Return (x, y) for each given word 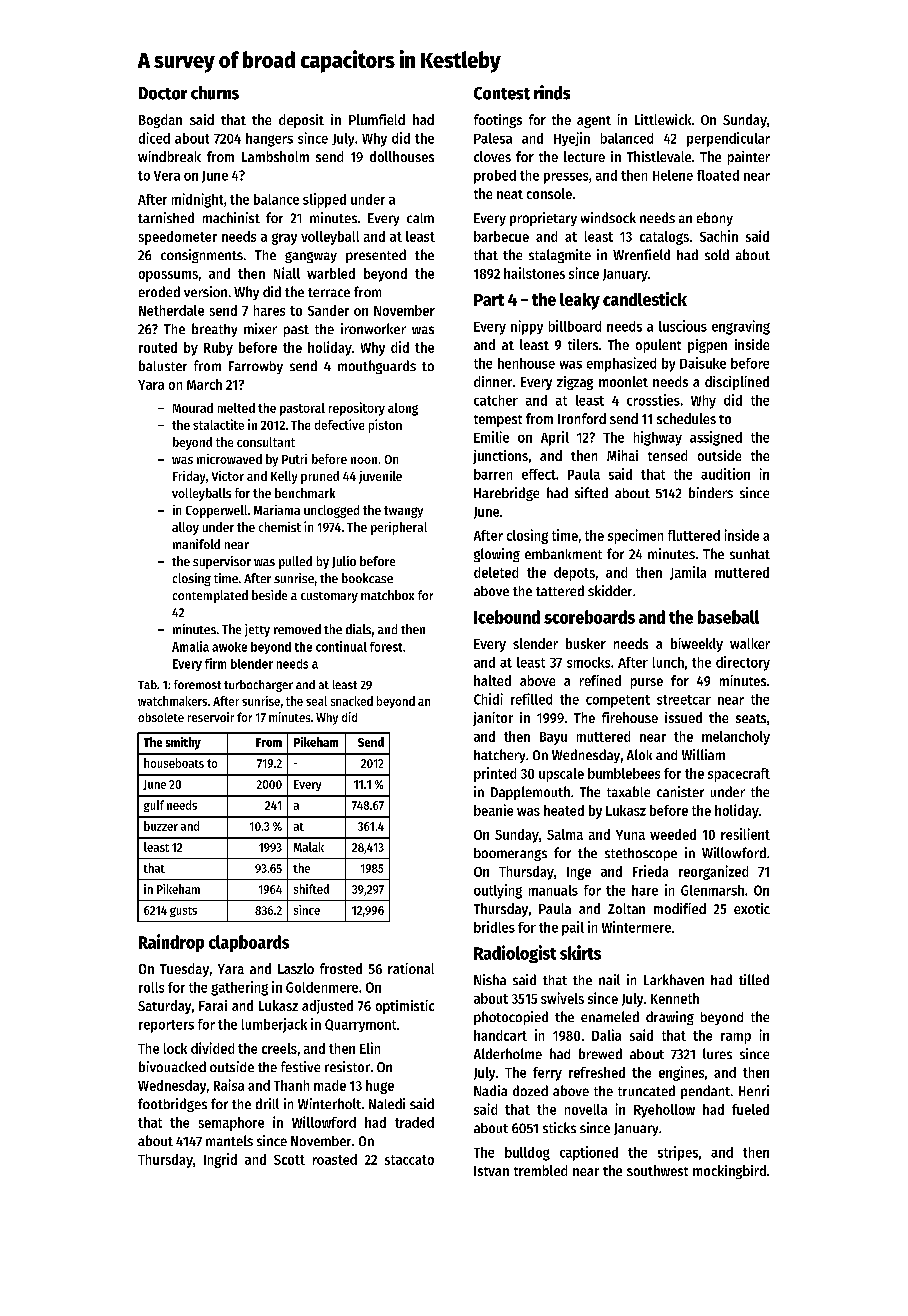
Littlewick (663, 119)
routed (158, 347)
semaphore (231, 1124)
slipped (324, 200)
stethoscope (641, 854)
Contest (502, 93)
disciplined (737, 383)
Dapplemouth (530, 793)
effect (539, 474)
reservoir (211, 717)
